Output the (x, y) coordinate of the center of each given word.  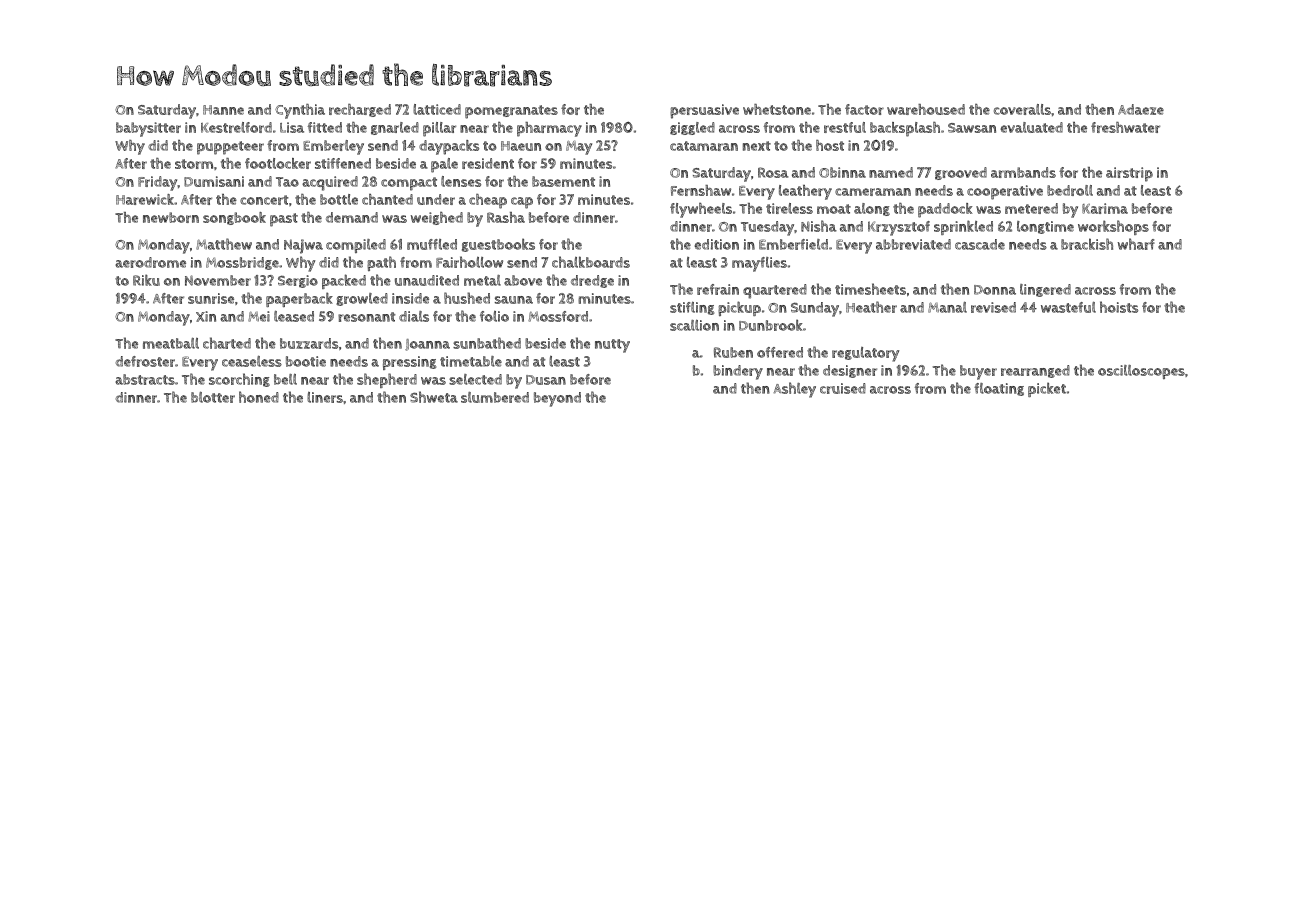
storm (194, 164)
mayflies (759, 264)
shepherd (387, 380)
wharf (1136, 244)
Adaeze (1141, 109)
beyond (557, 399)
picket (1047, 389)
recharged (360, 110)
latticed (437, 109)
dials (414, 316)
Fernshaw (701, 190)
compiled (356, 246)
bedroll (1070, 190)
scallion (694, 325)
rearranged (1035, 371)
